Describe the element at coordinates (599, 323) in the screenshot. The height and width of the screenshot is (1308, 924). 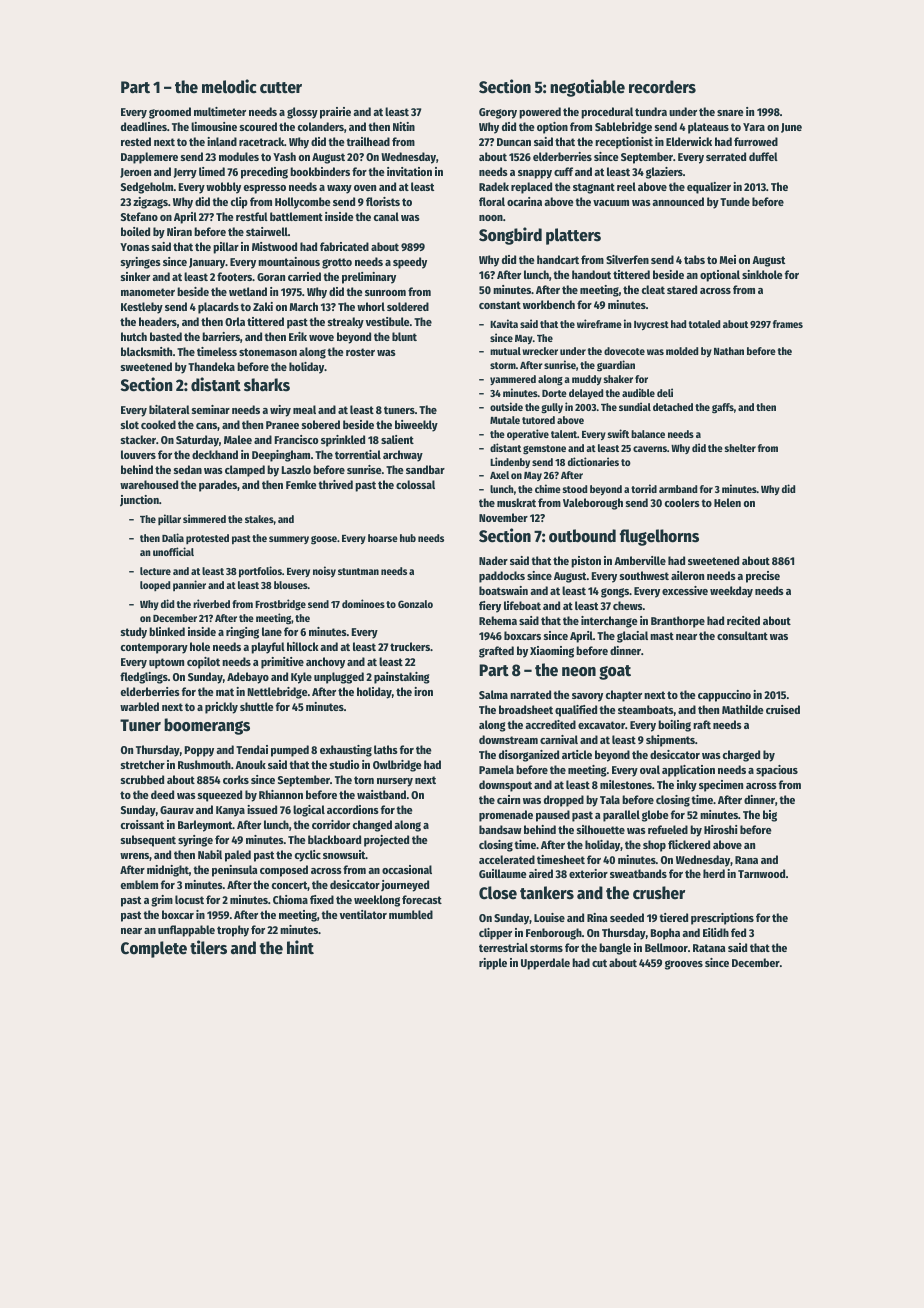
I see `wireframe` at that location.
